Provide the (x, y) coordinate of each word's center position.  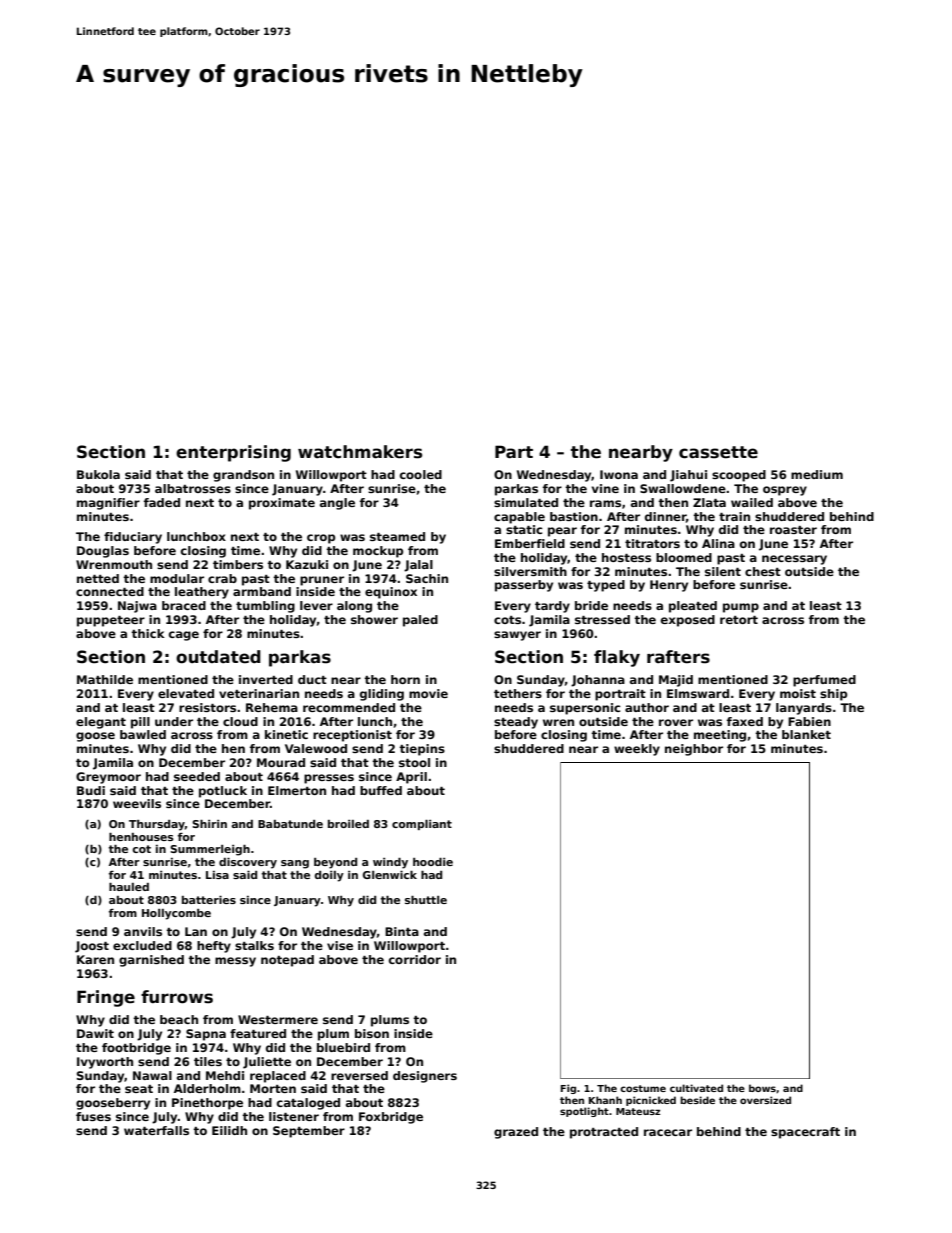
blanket (806, 734)
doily (329, 876)
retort (739, 620)
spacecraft (805, 1133)
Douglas (103, 552)
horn (405, 679)
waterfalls (156, 1130)
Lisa (217, 875)
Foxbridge (391, 1118)
